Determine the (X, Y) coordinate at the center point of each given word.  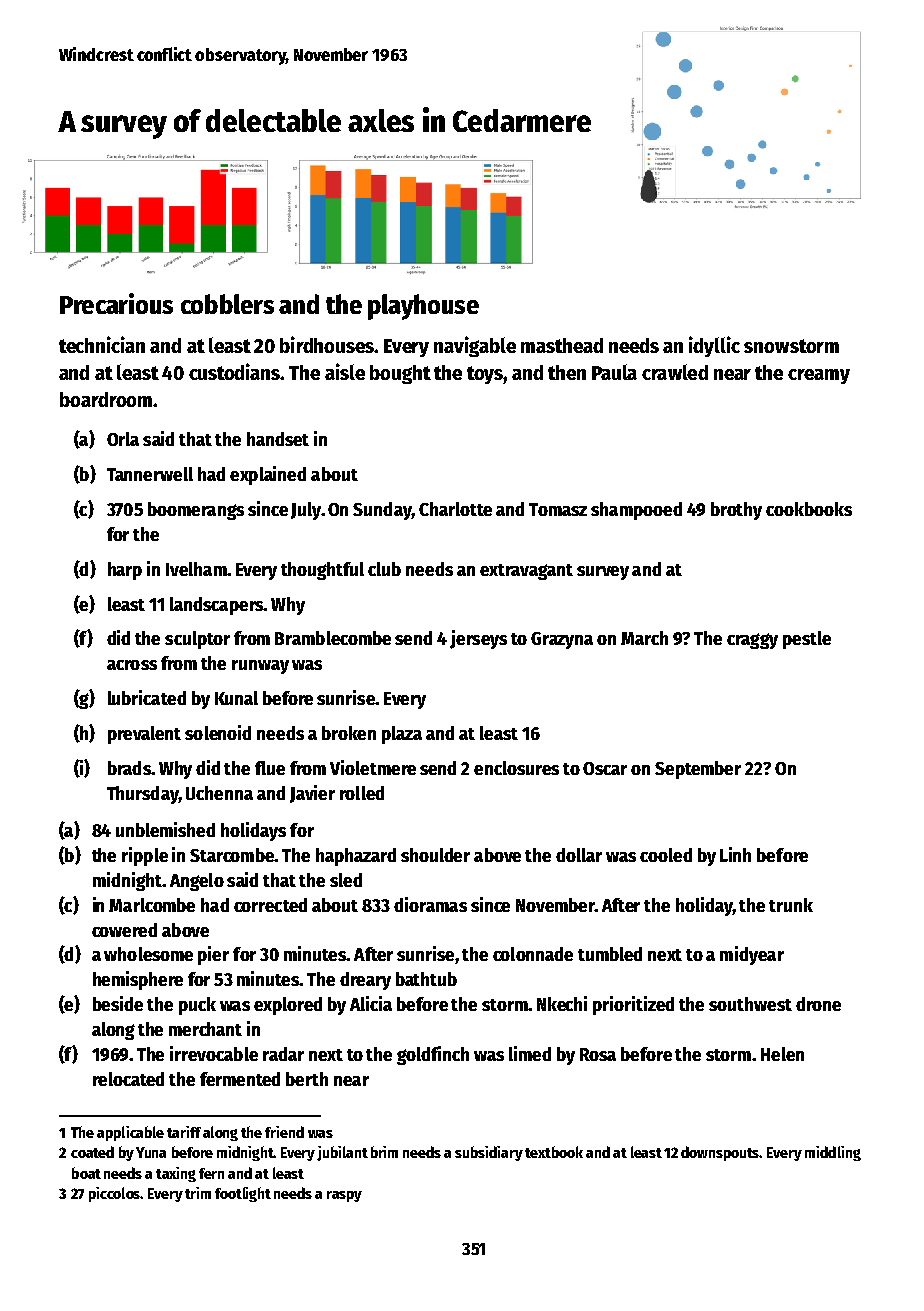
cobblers (227, 304)
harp (125, 571)
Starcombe (232, 855)
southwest (750, 1004)
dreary (365, 981)
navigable (475, 346)
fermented (240, 1079)
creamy (819, 376)
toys (485, 375)
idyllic (714, 346)
